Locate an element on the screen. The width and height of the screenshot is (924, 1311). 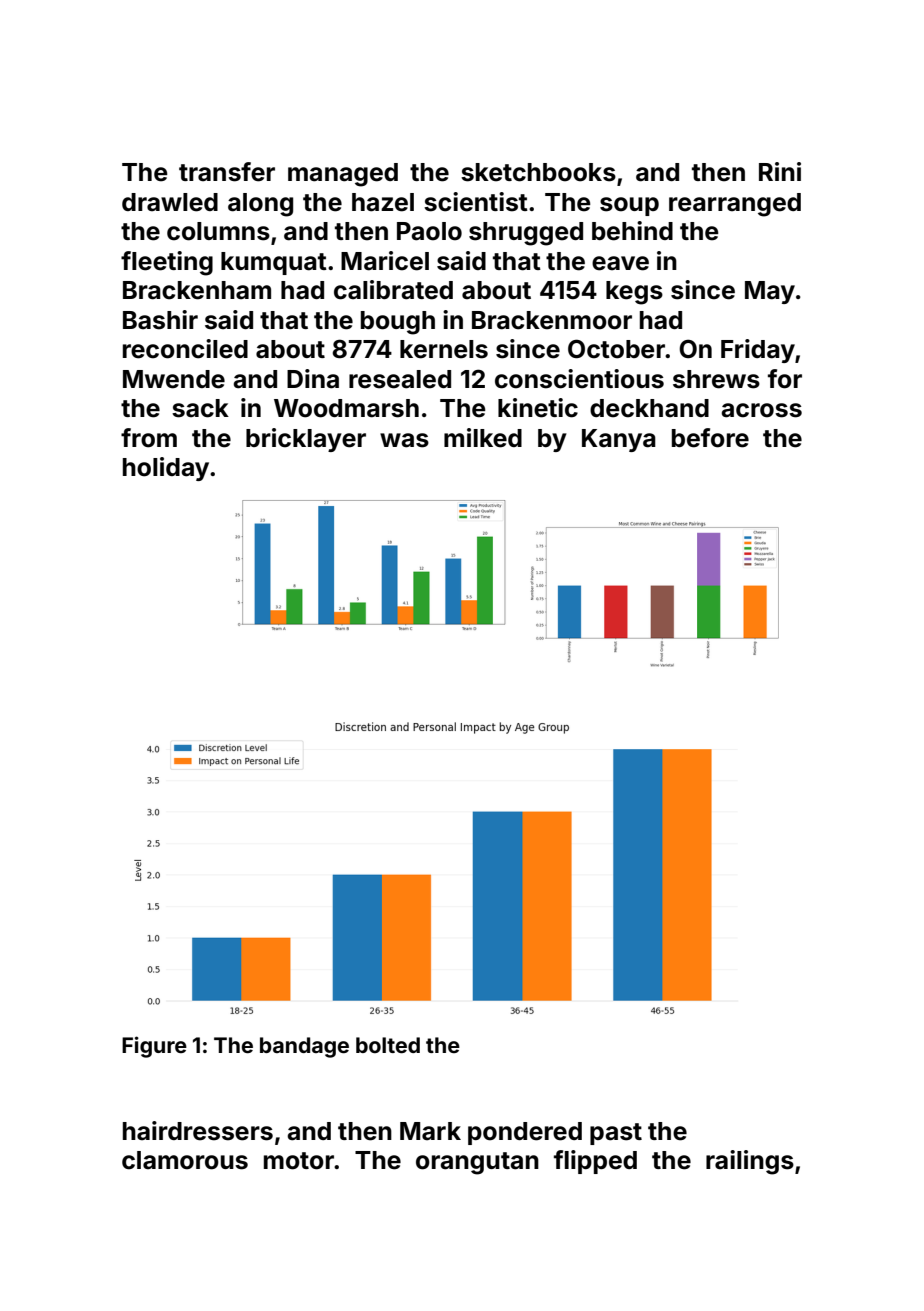
Rini is located at coordinates (780, 171).
